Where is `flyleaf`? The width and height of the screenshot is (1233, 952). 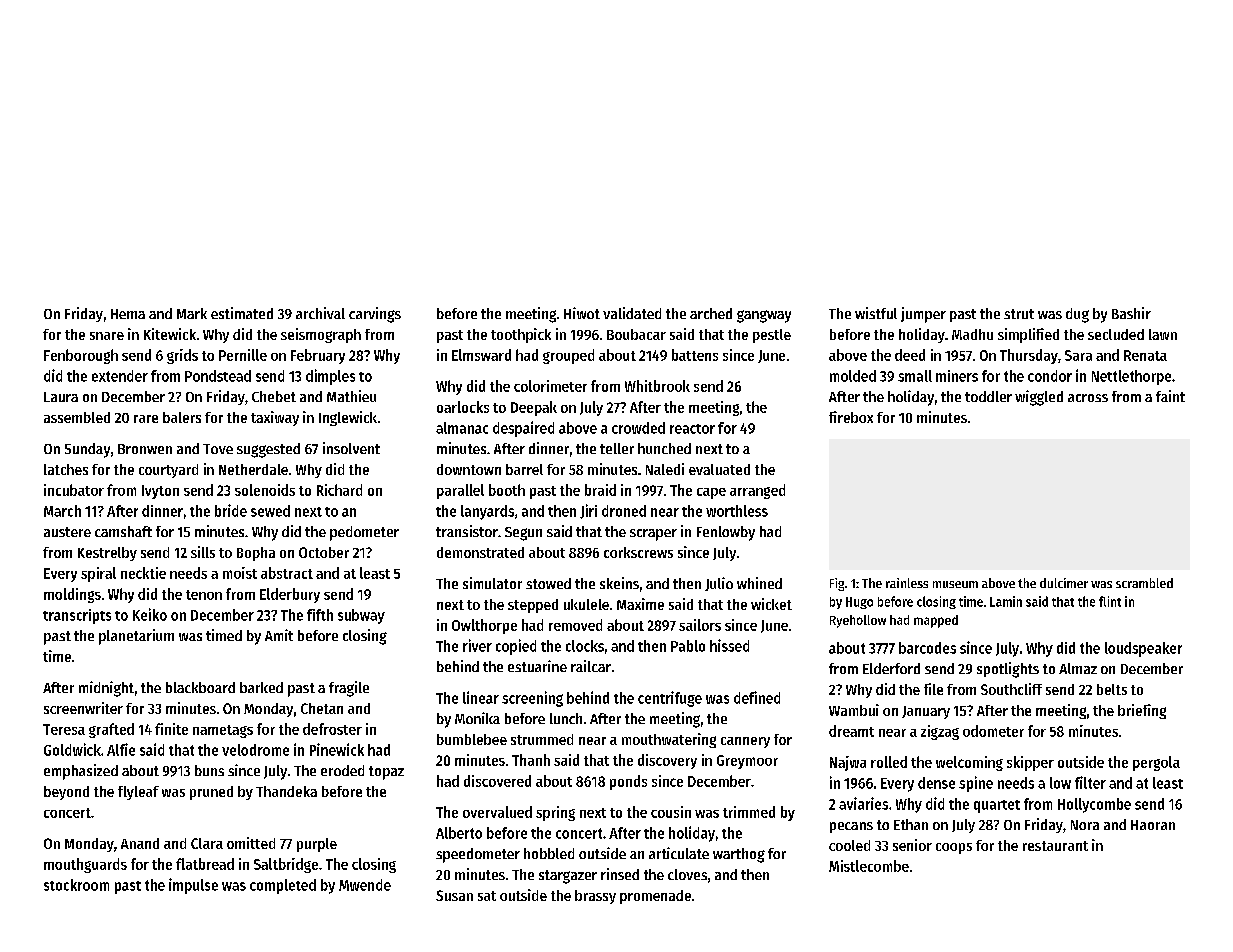
flyleaf is located at coordinates (138, 793).
